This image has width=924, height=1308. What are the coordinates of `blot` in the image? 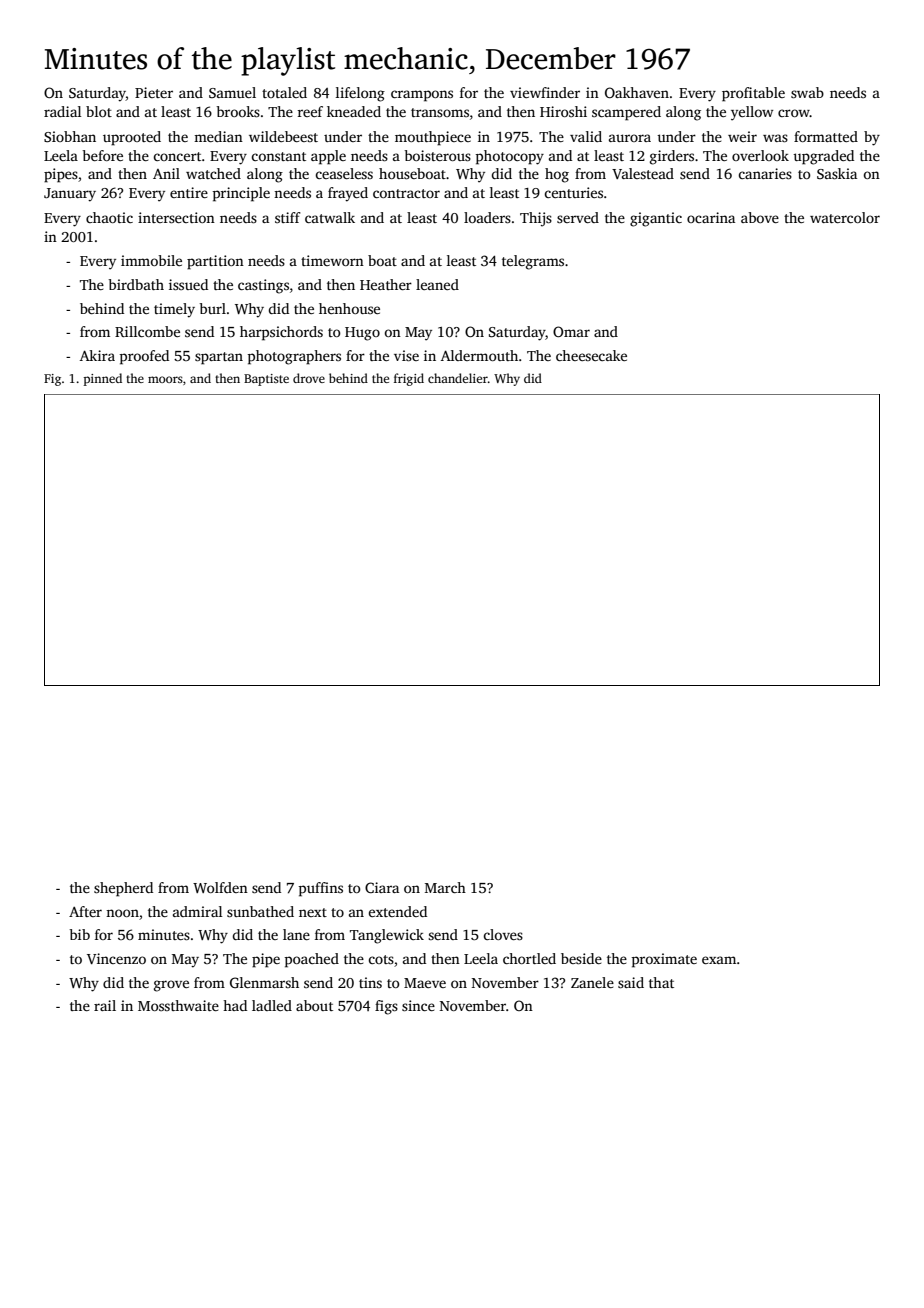 It's located at (99, 111).
